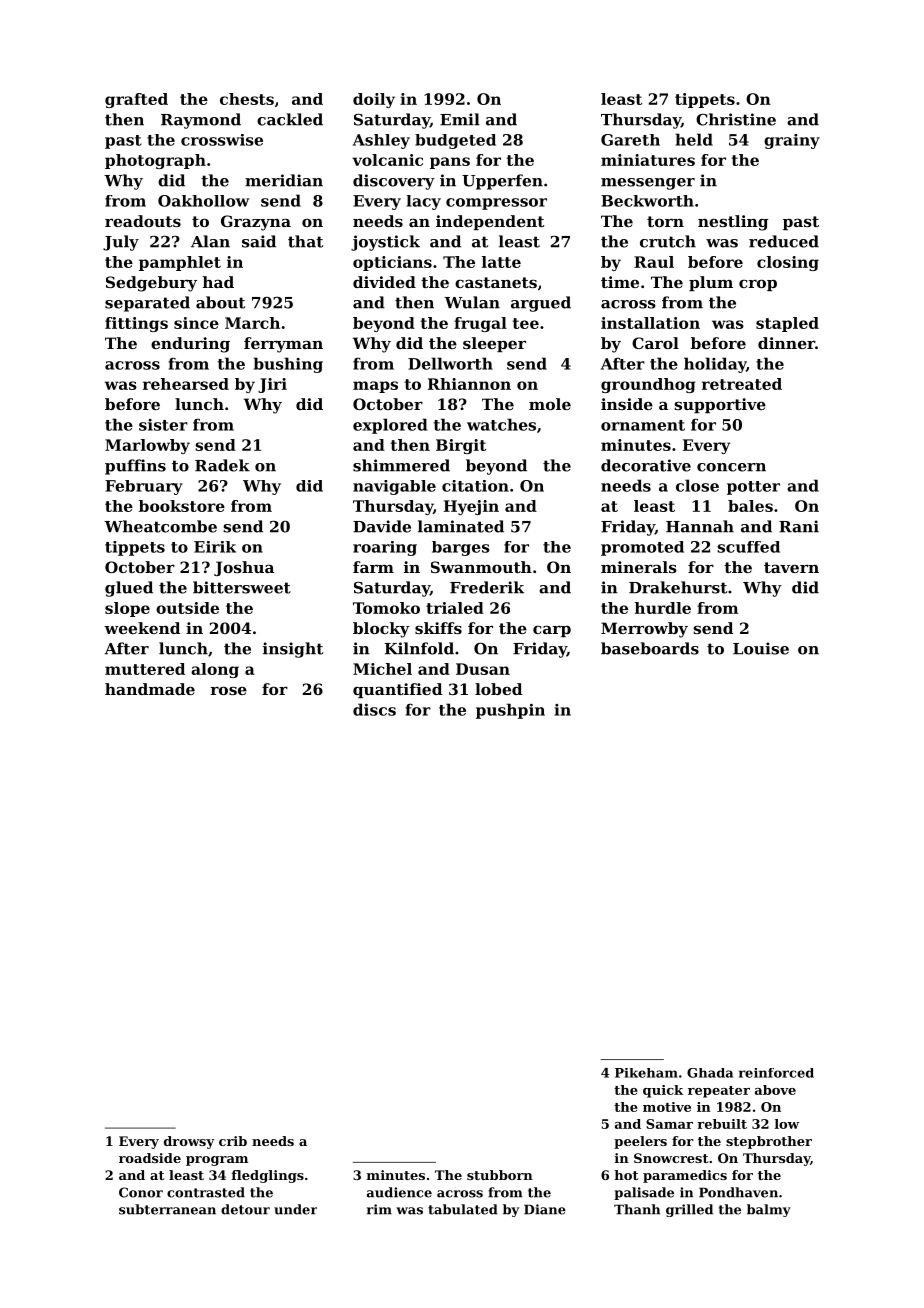  I want to click on Marlowby, so click(147, 446).
